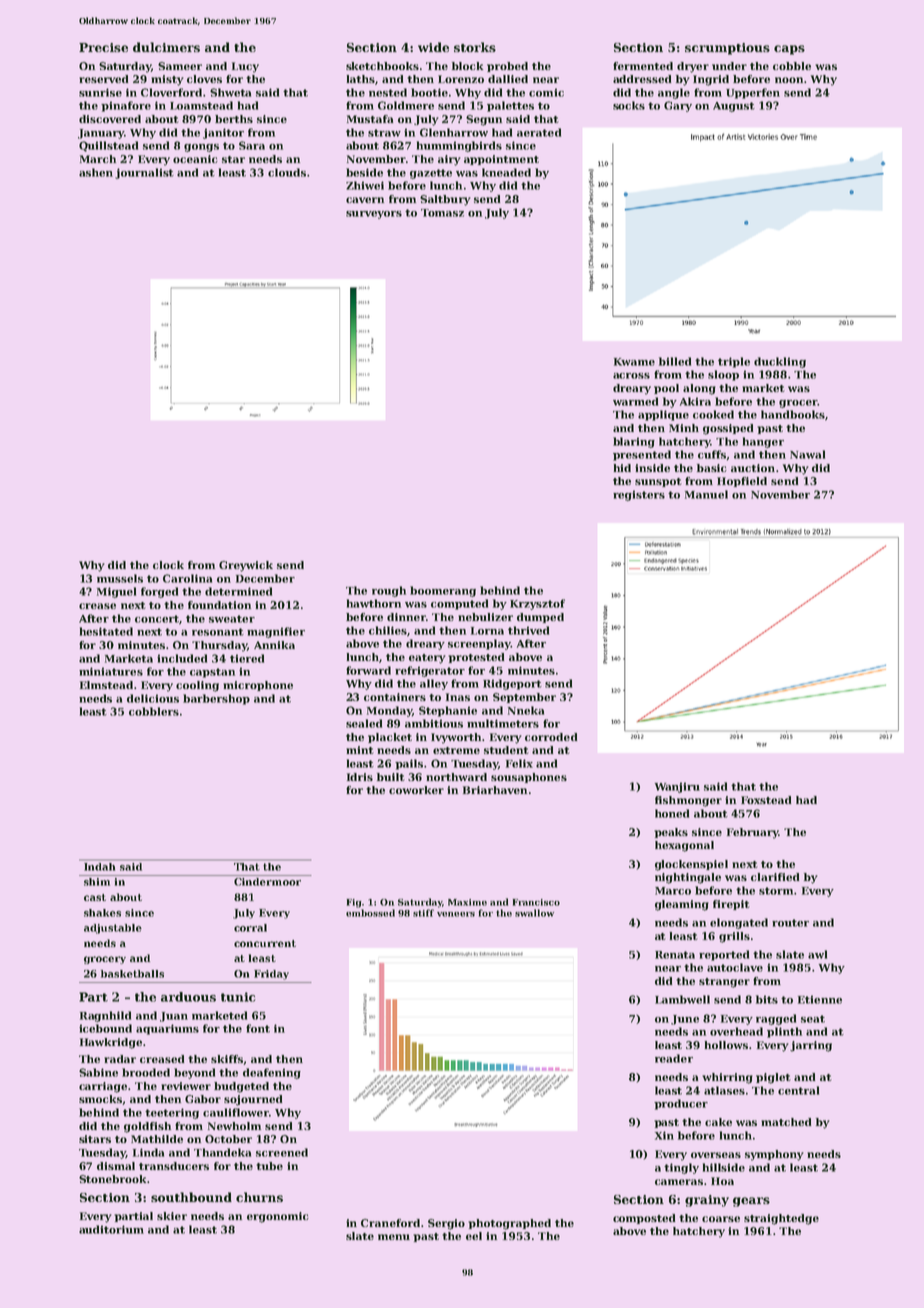 The width and height of the screenshot is (924, 1308). Describe the element at coordinates (536, 902) in the screenshot. I see `Francisco` at that location.
